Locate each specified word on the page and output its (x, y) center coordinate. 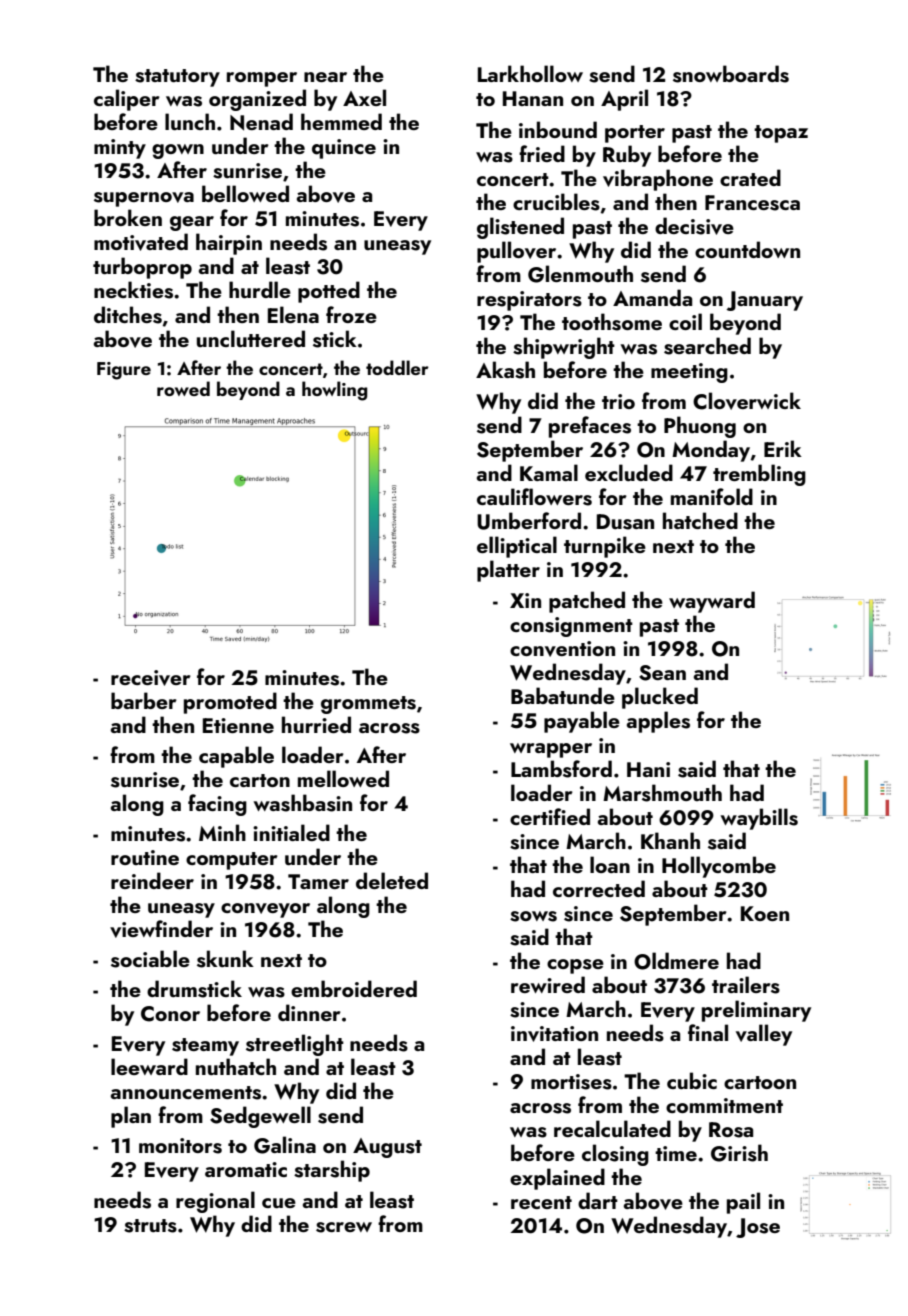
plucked (660, 698)
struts (150, 1226)
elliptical (517, 547)
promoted (230, 703)
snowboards (731, 74)
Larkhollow (530, 73)
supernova (144, 199)
